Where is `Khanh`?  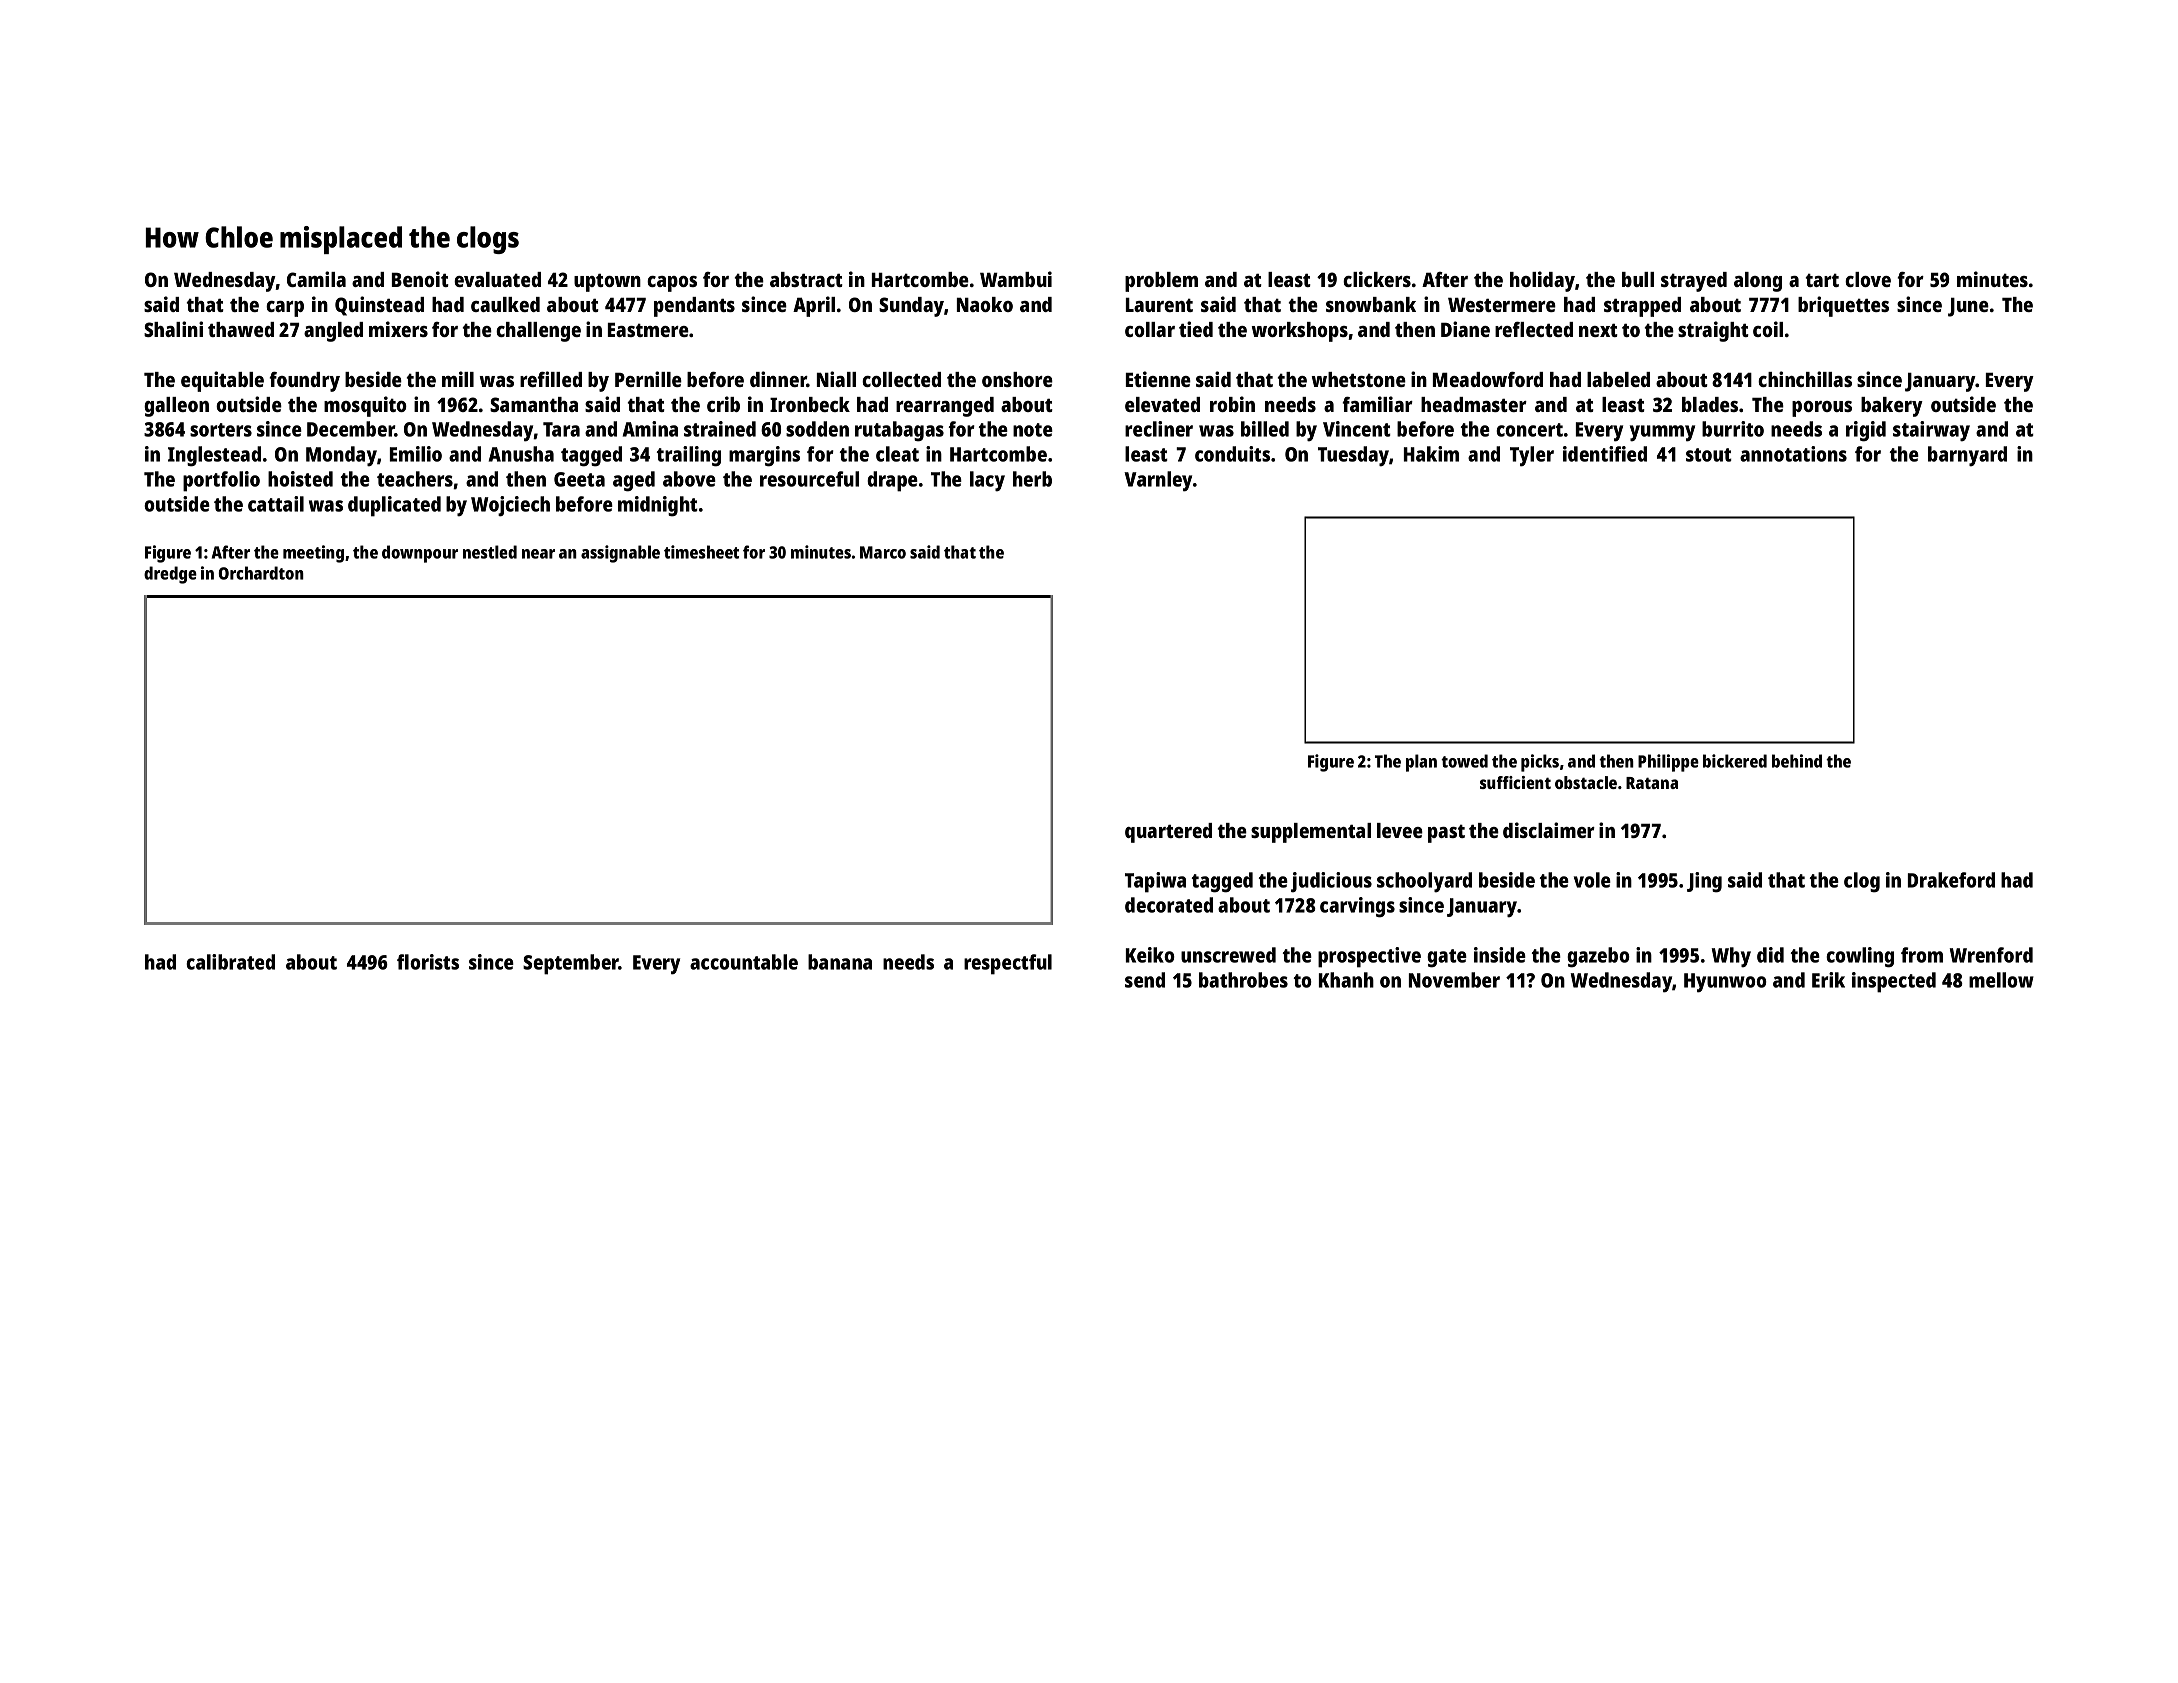
Khanh is located at coordinates (1346, 980).
